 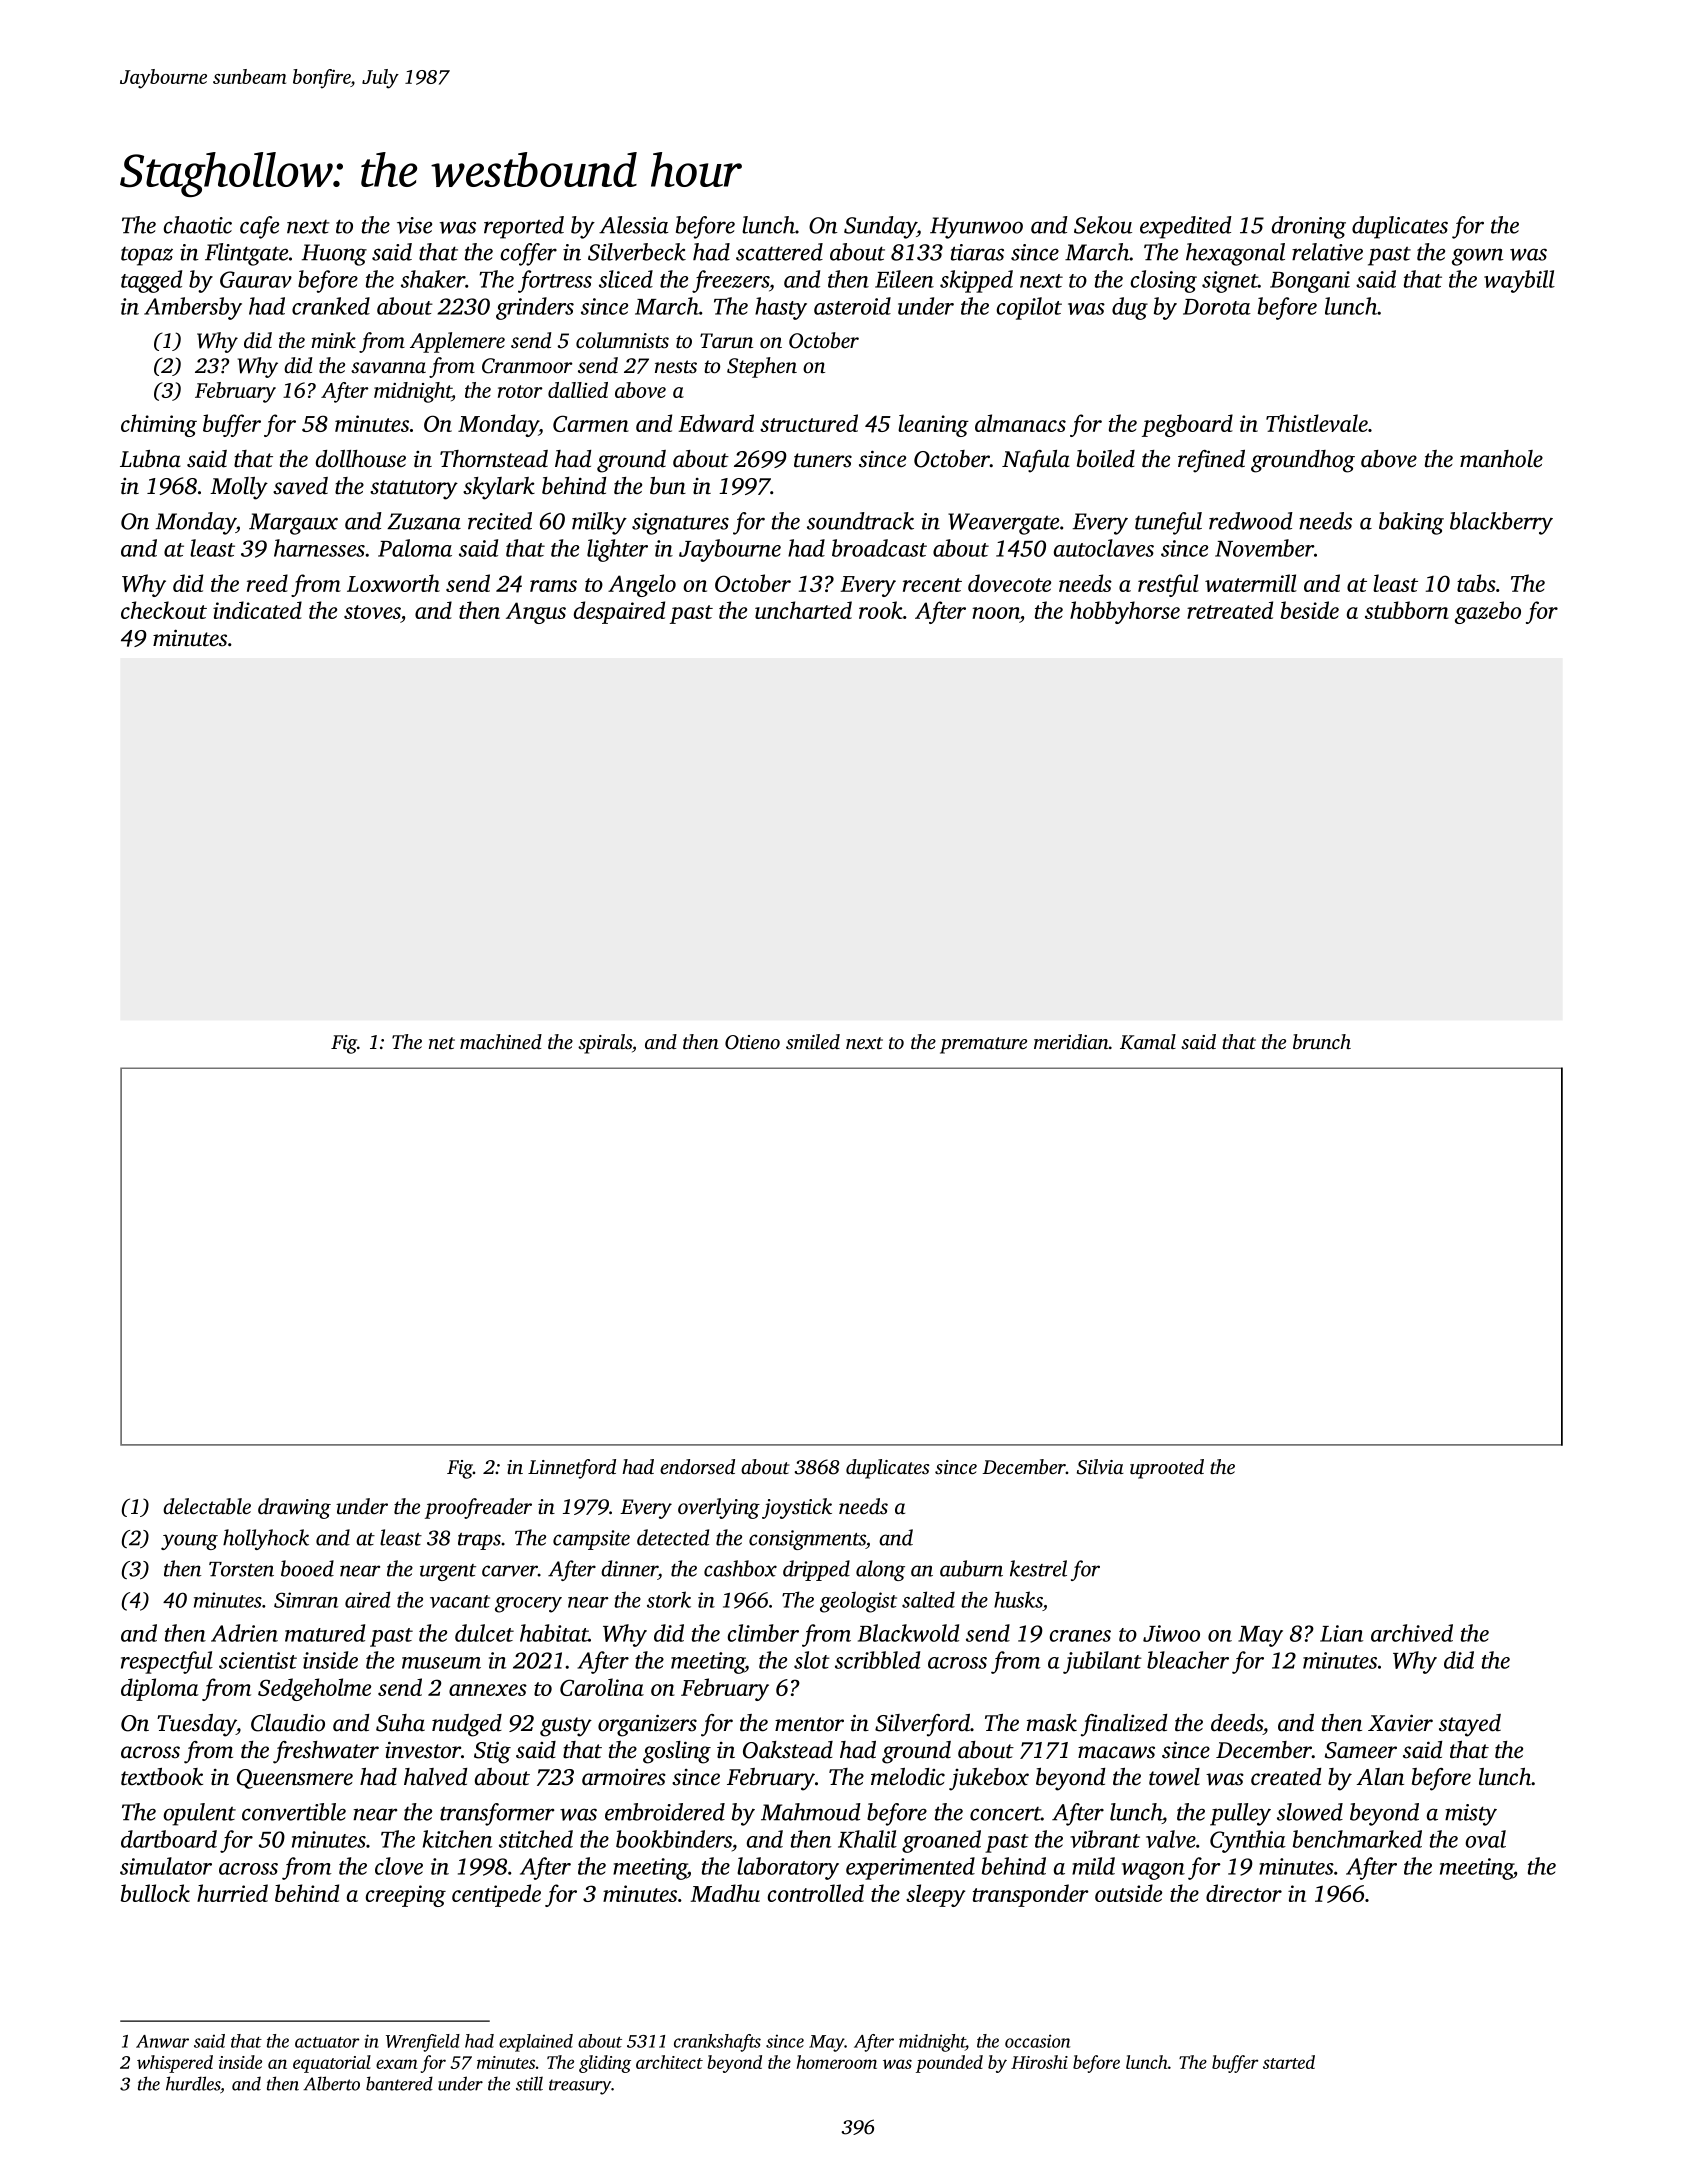 I want to click on Lian, so click(x=1341, y=1633).
